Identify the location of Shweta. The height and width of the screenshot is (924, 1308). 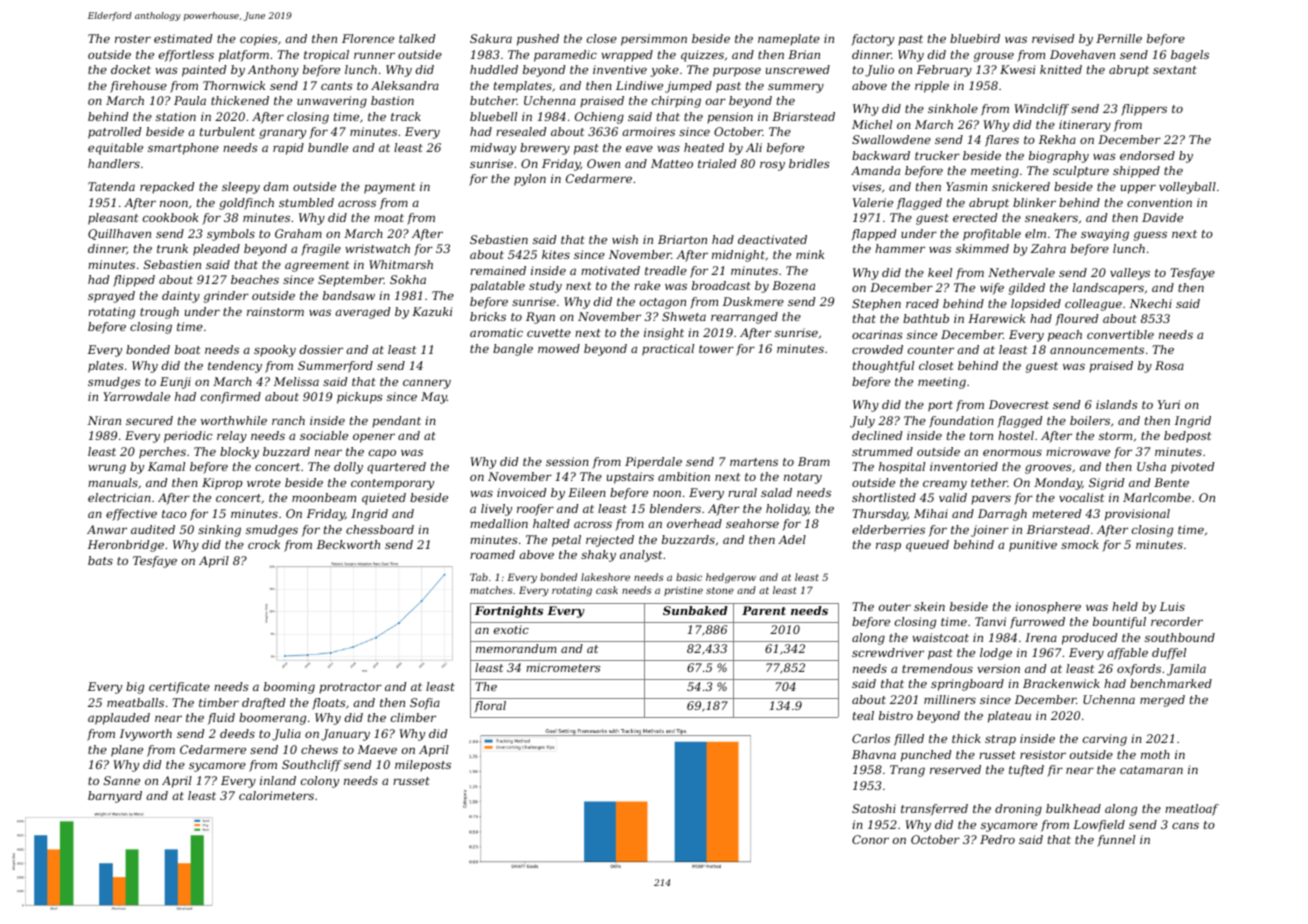
(684, 316).
